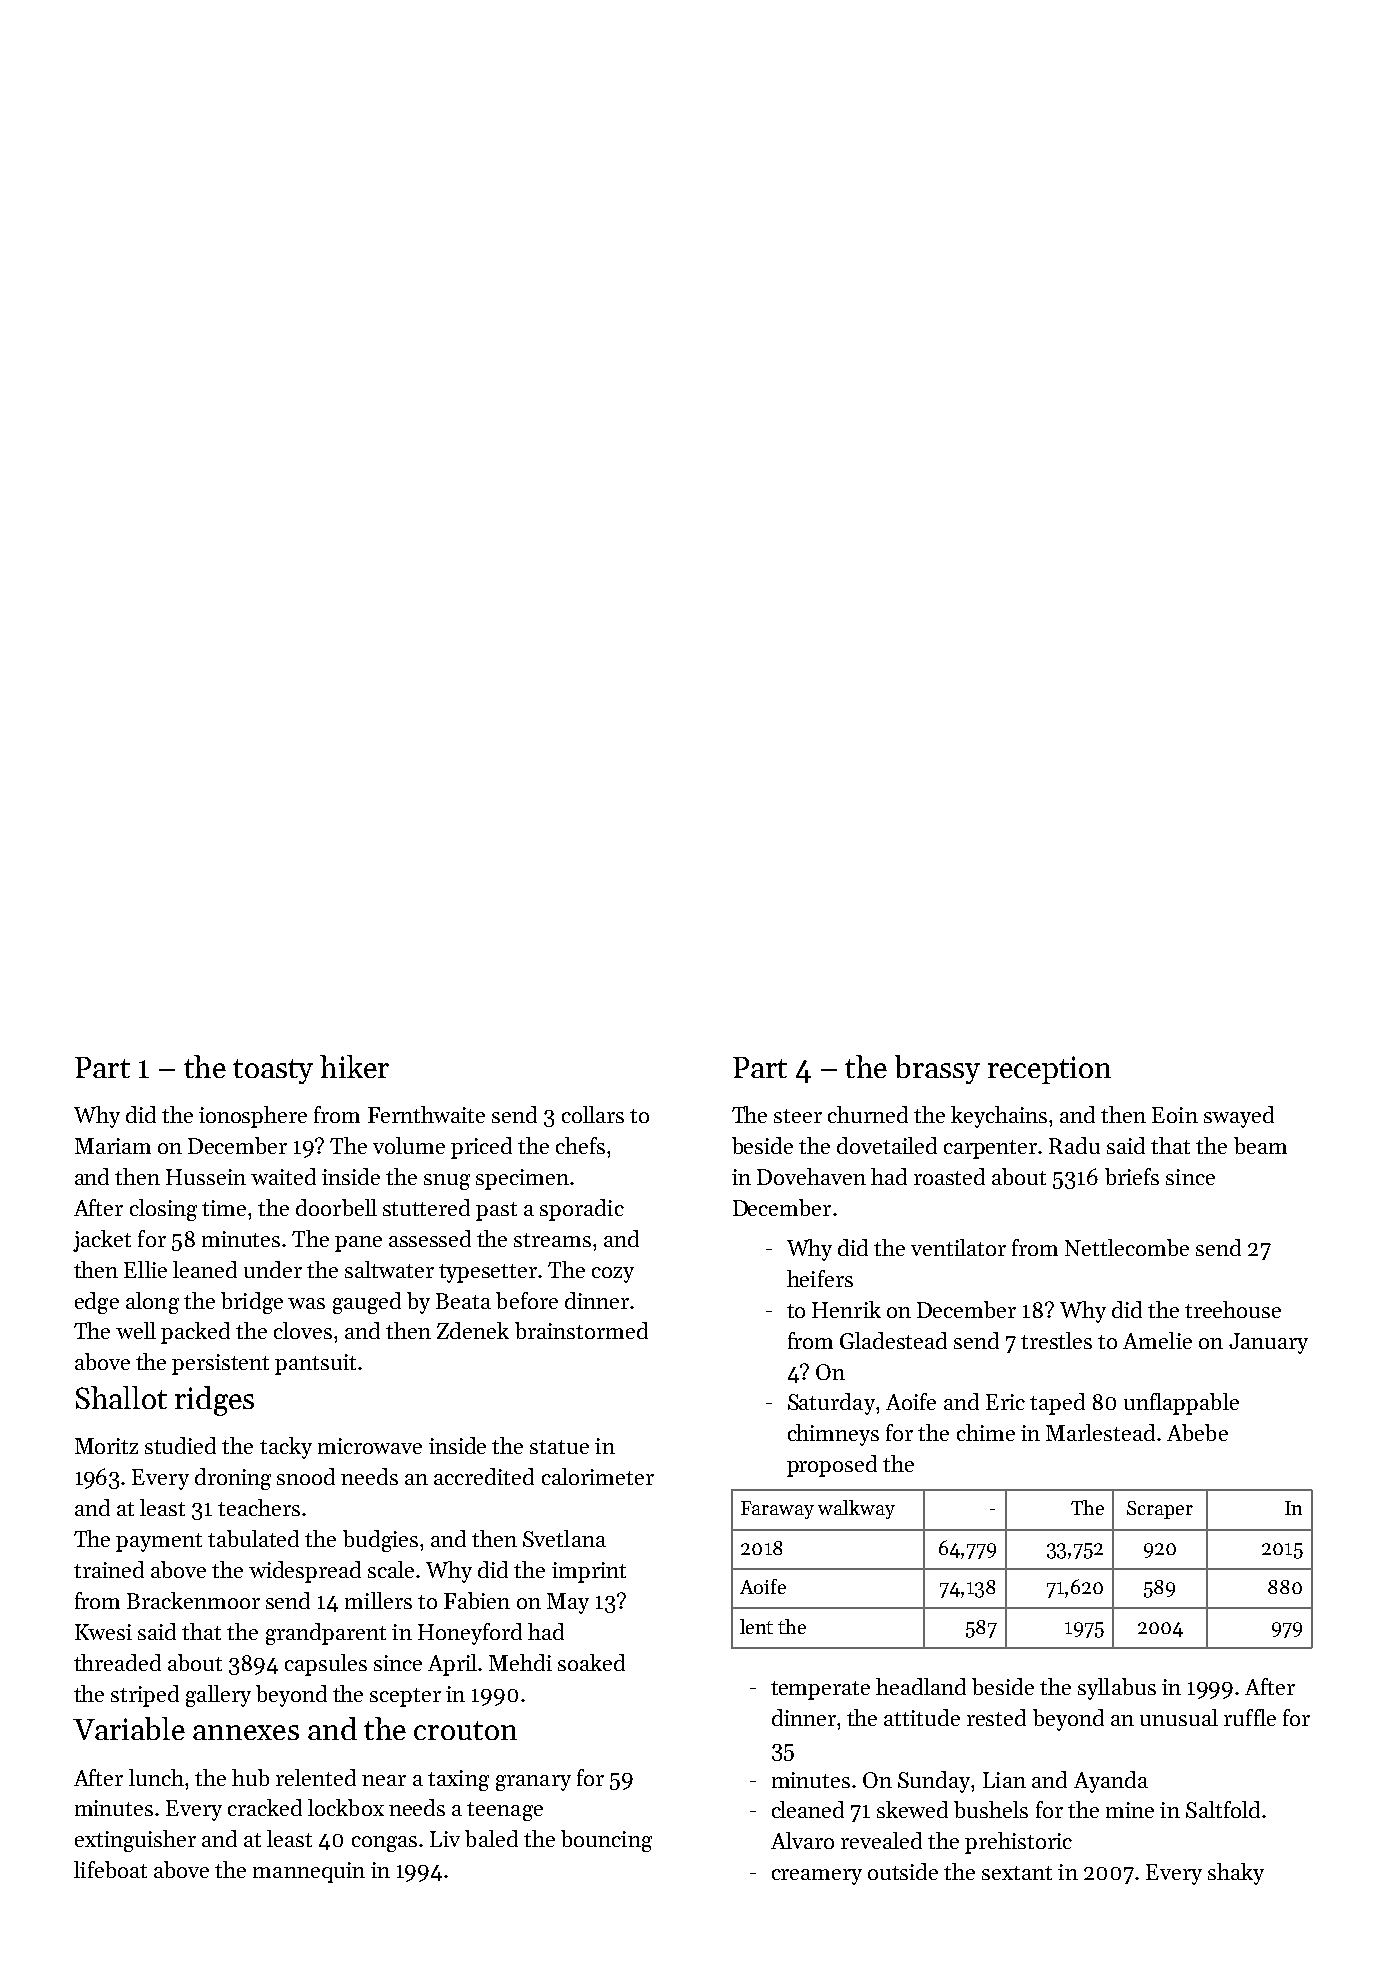 This page has width=1386, height=1969. I want to click on heifers, so click(820, 1278).
